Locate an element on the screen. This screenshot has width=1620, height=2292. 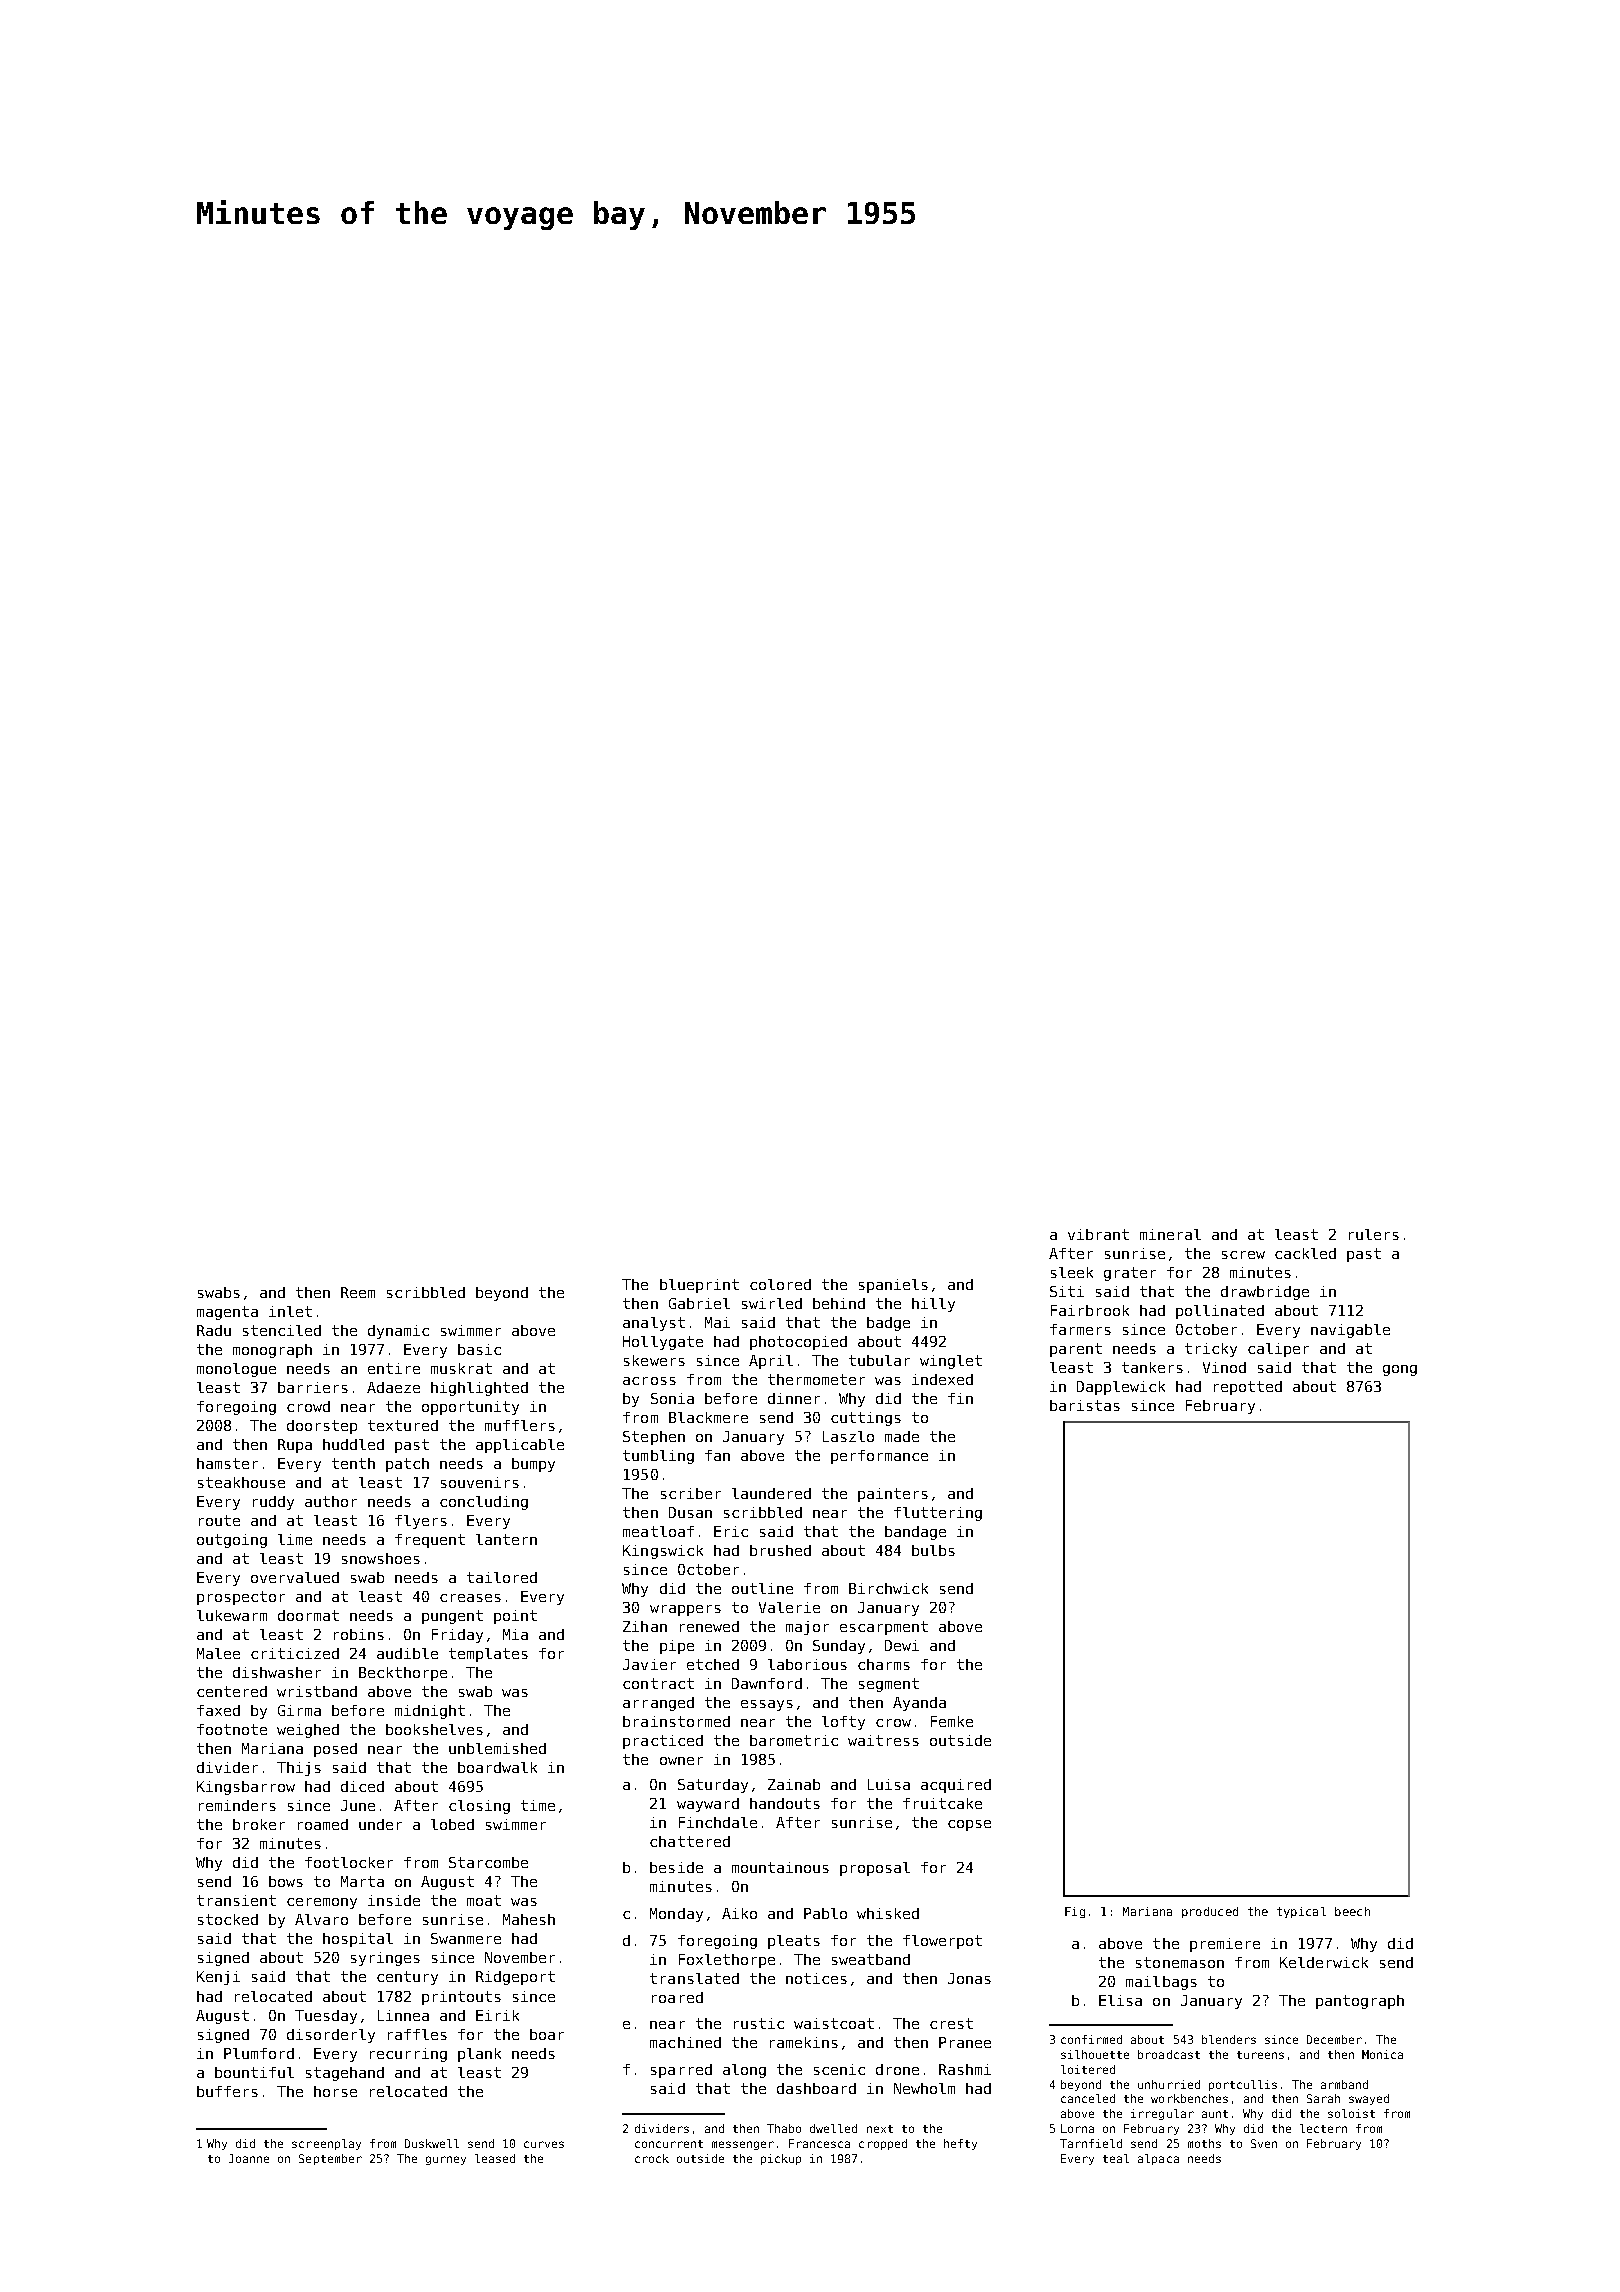
Reem is located at coordinates (358, 1292).
